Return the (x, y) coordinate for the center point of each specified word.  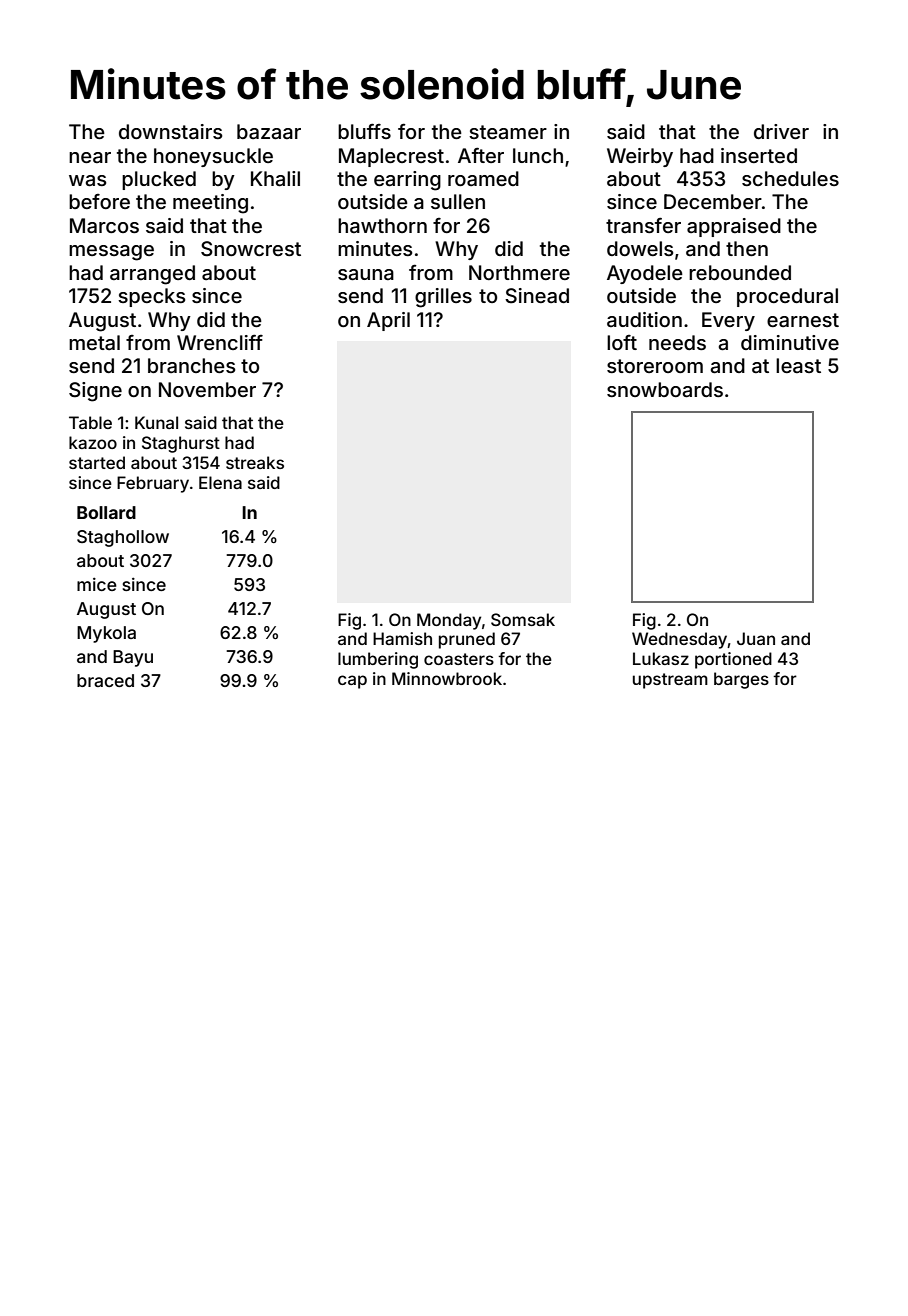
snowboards (665, 389)
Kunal (156, 422)
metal (94, 342)
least (798, 365)
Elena (220, 482)
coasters (459, 659)
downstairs (171, 131)
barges (741, 680)
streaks (255, 462)
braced (105, 680)
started (97, 462)
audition (644, 319)
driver (781, 131)
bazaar (269, 131)
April (388, 321)
